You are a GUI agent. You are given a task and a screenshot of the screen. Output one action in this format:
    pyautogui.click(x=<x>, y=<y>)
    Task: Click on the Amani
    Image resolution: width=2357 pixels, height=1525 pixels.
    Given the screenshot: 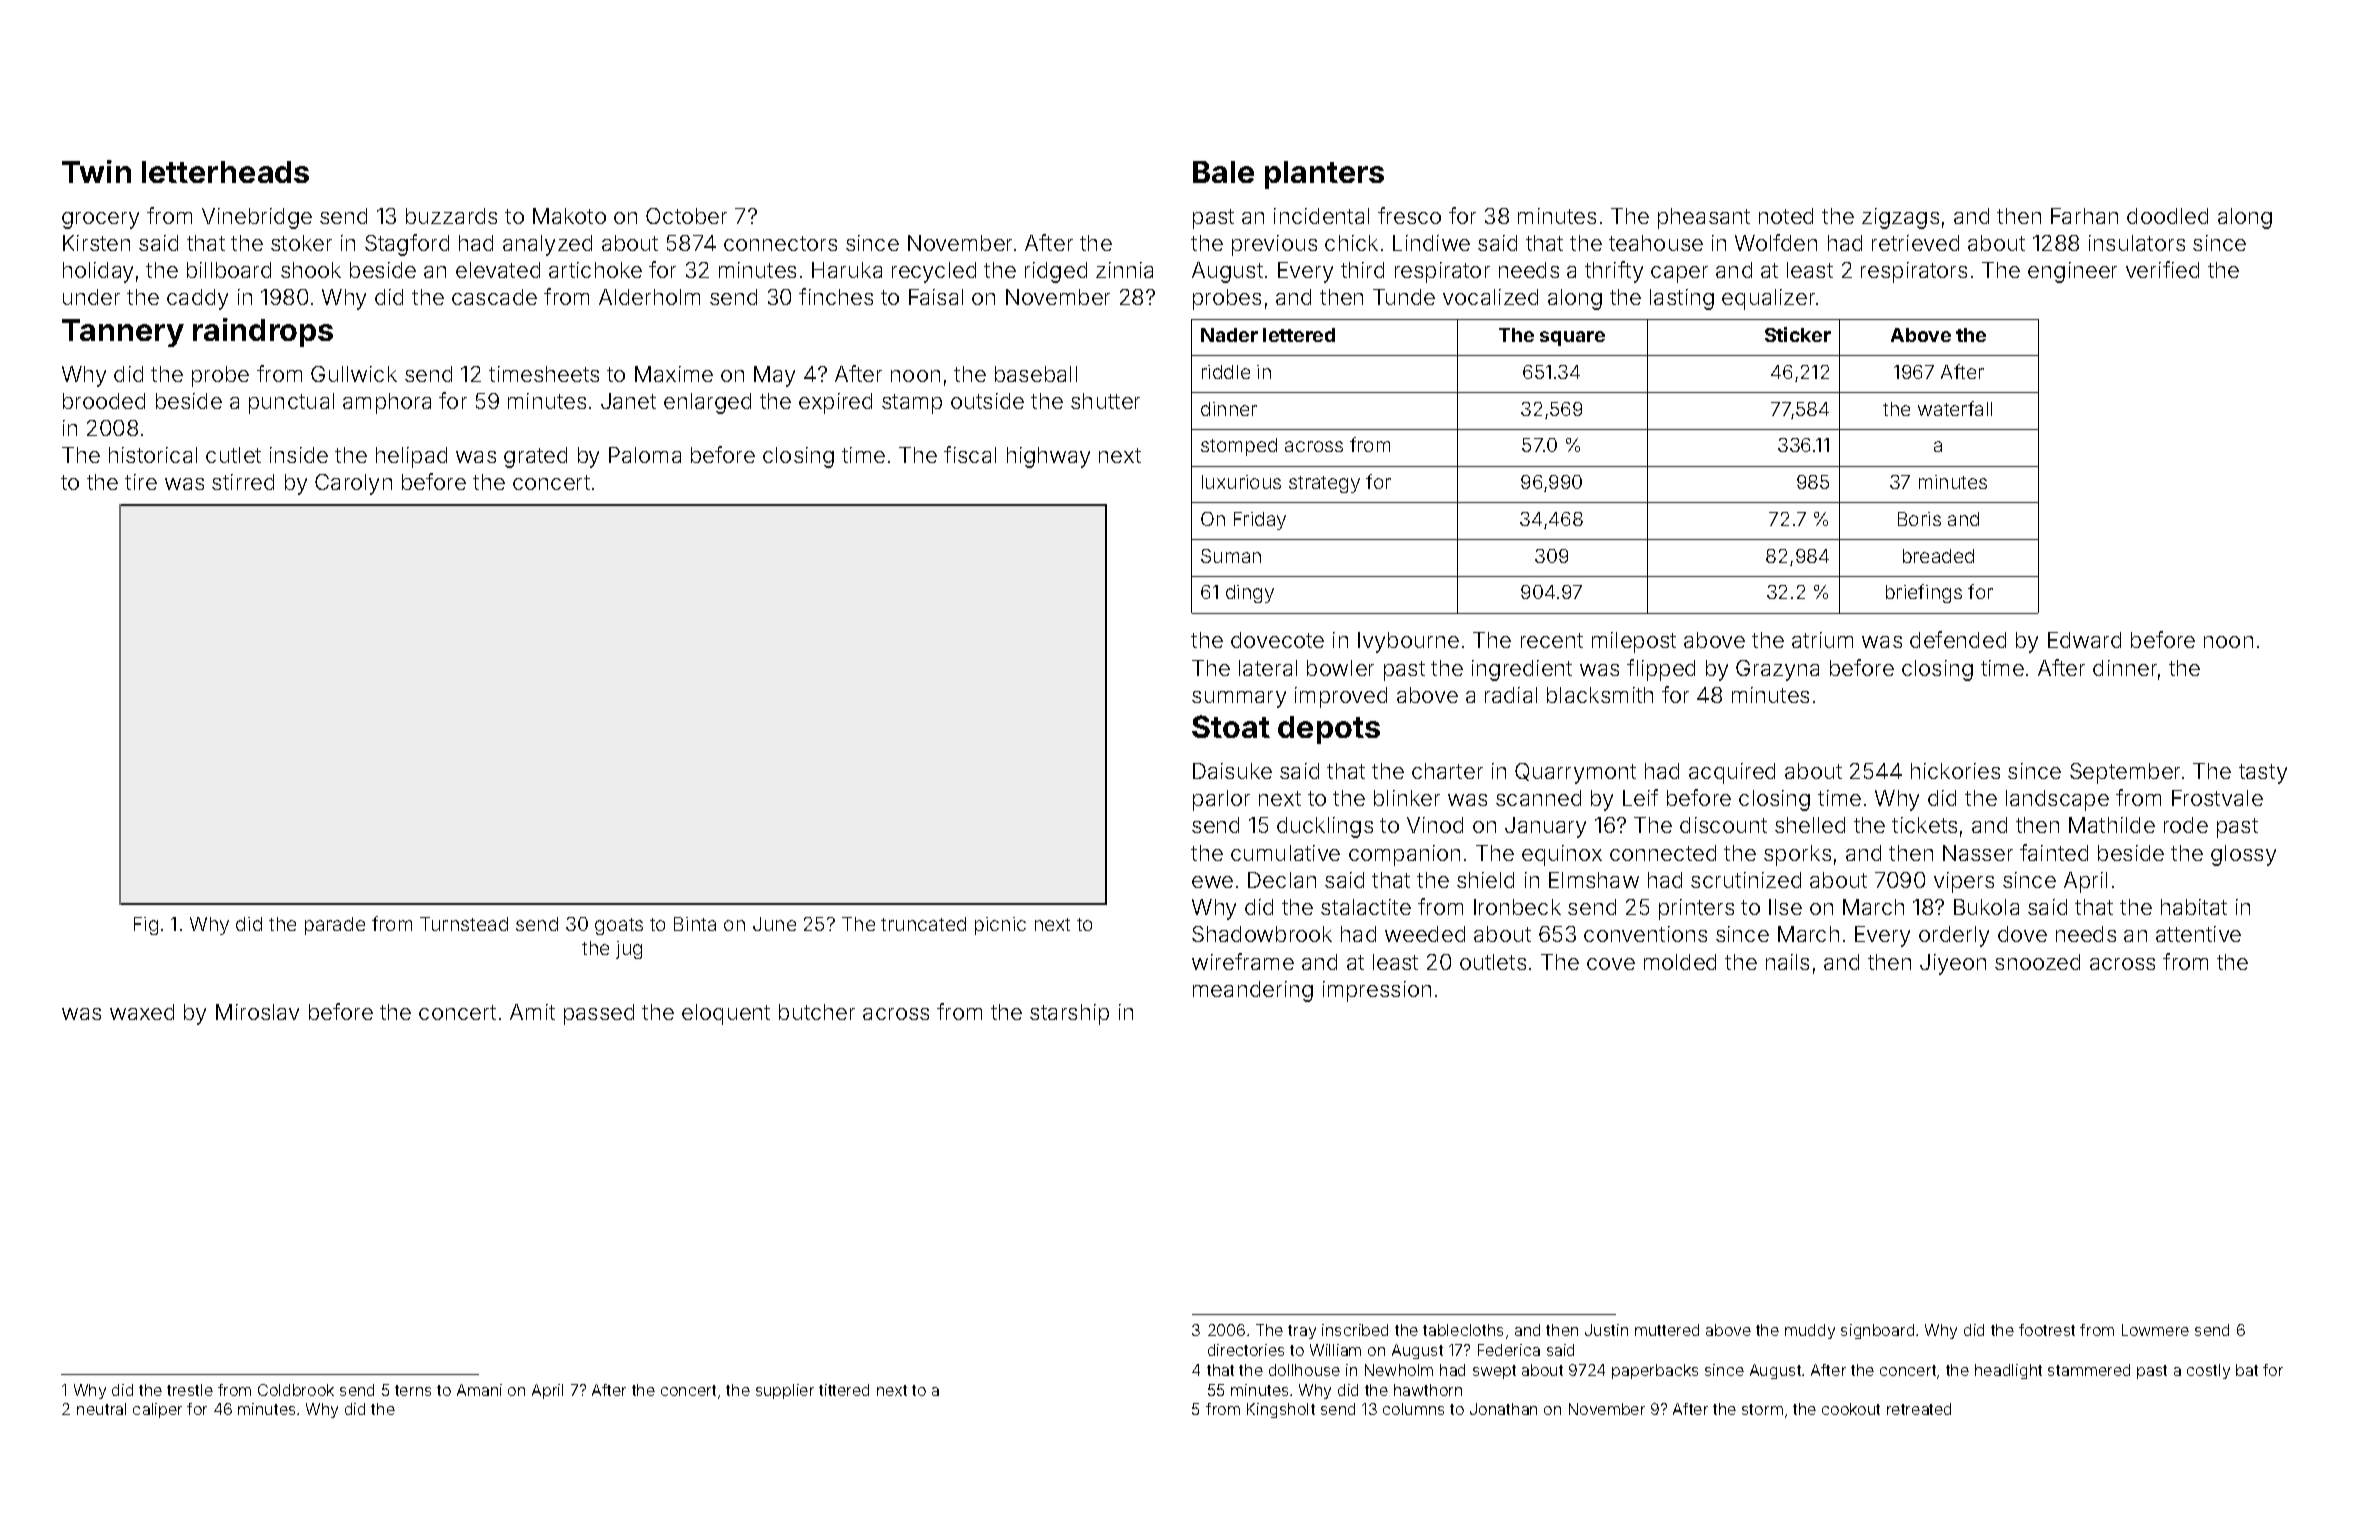 What is the action you would take?
    pyautogui.click(x=479, y=1390)
